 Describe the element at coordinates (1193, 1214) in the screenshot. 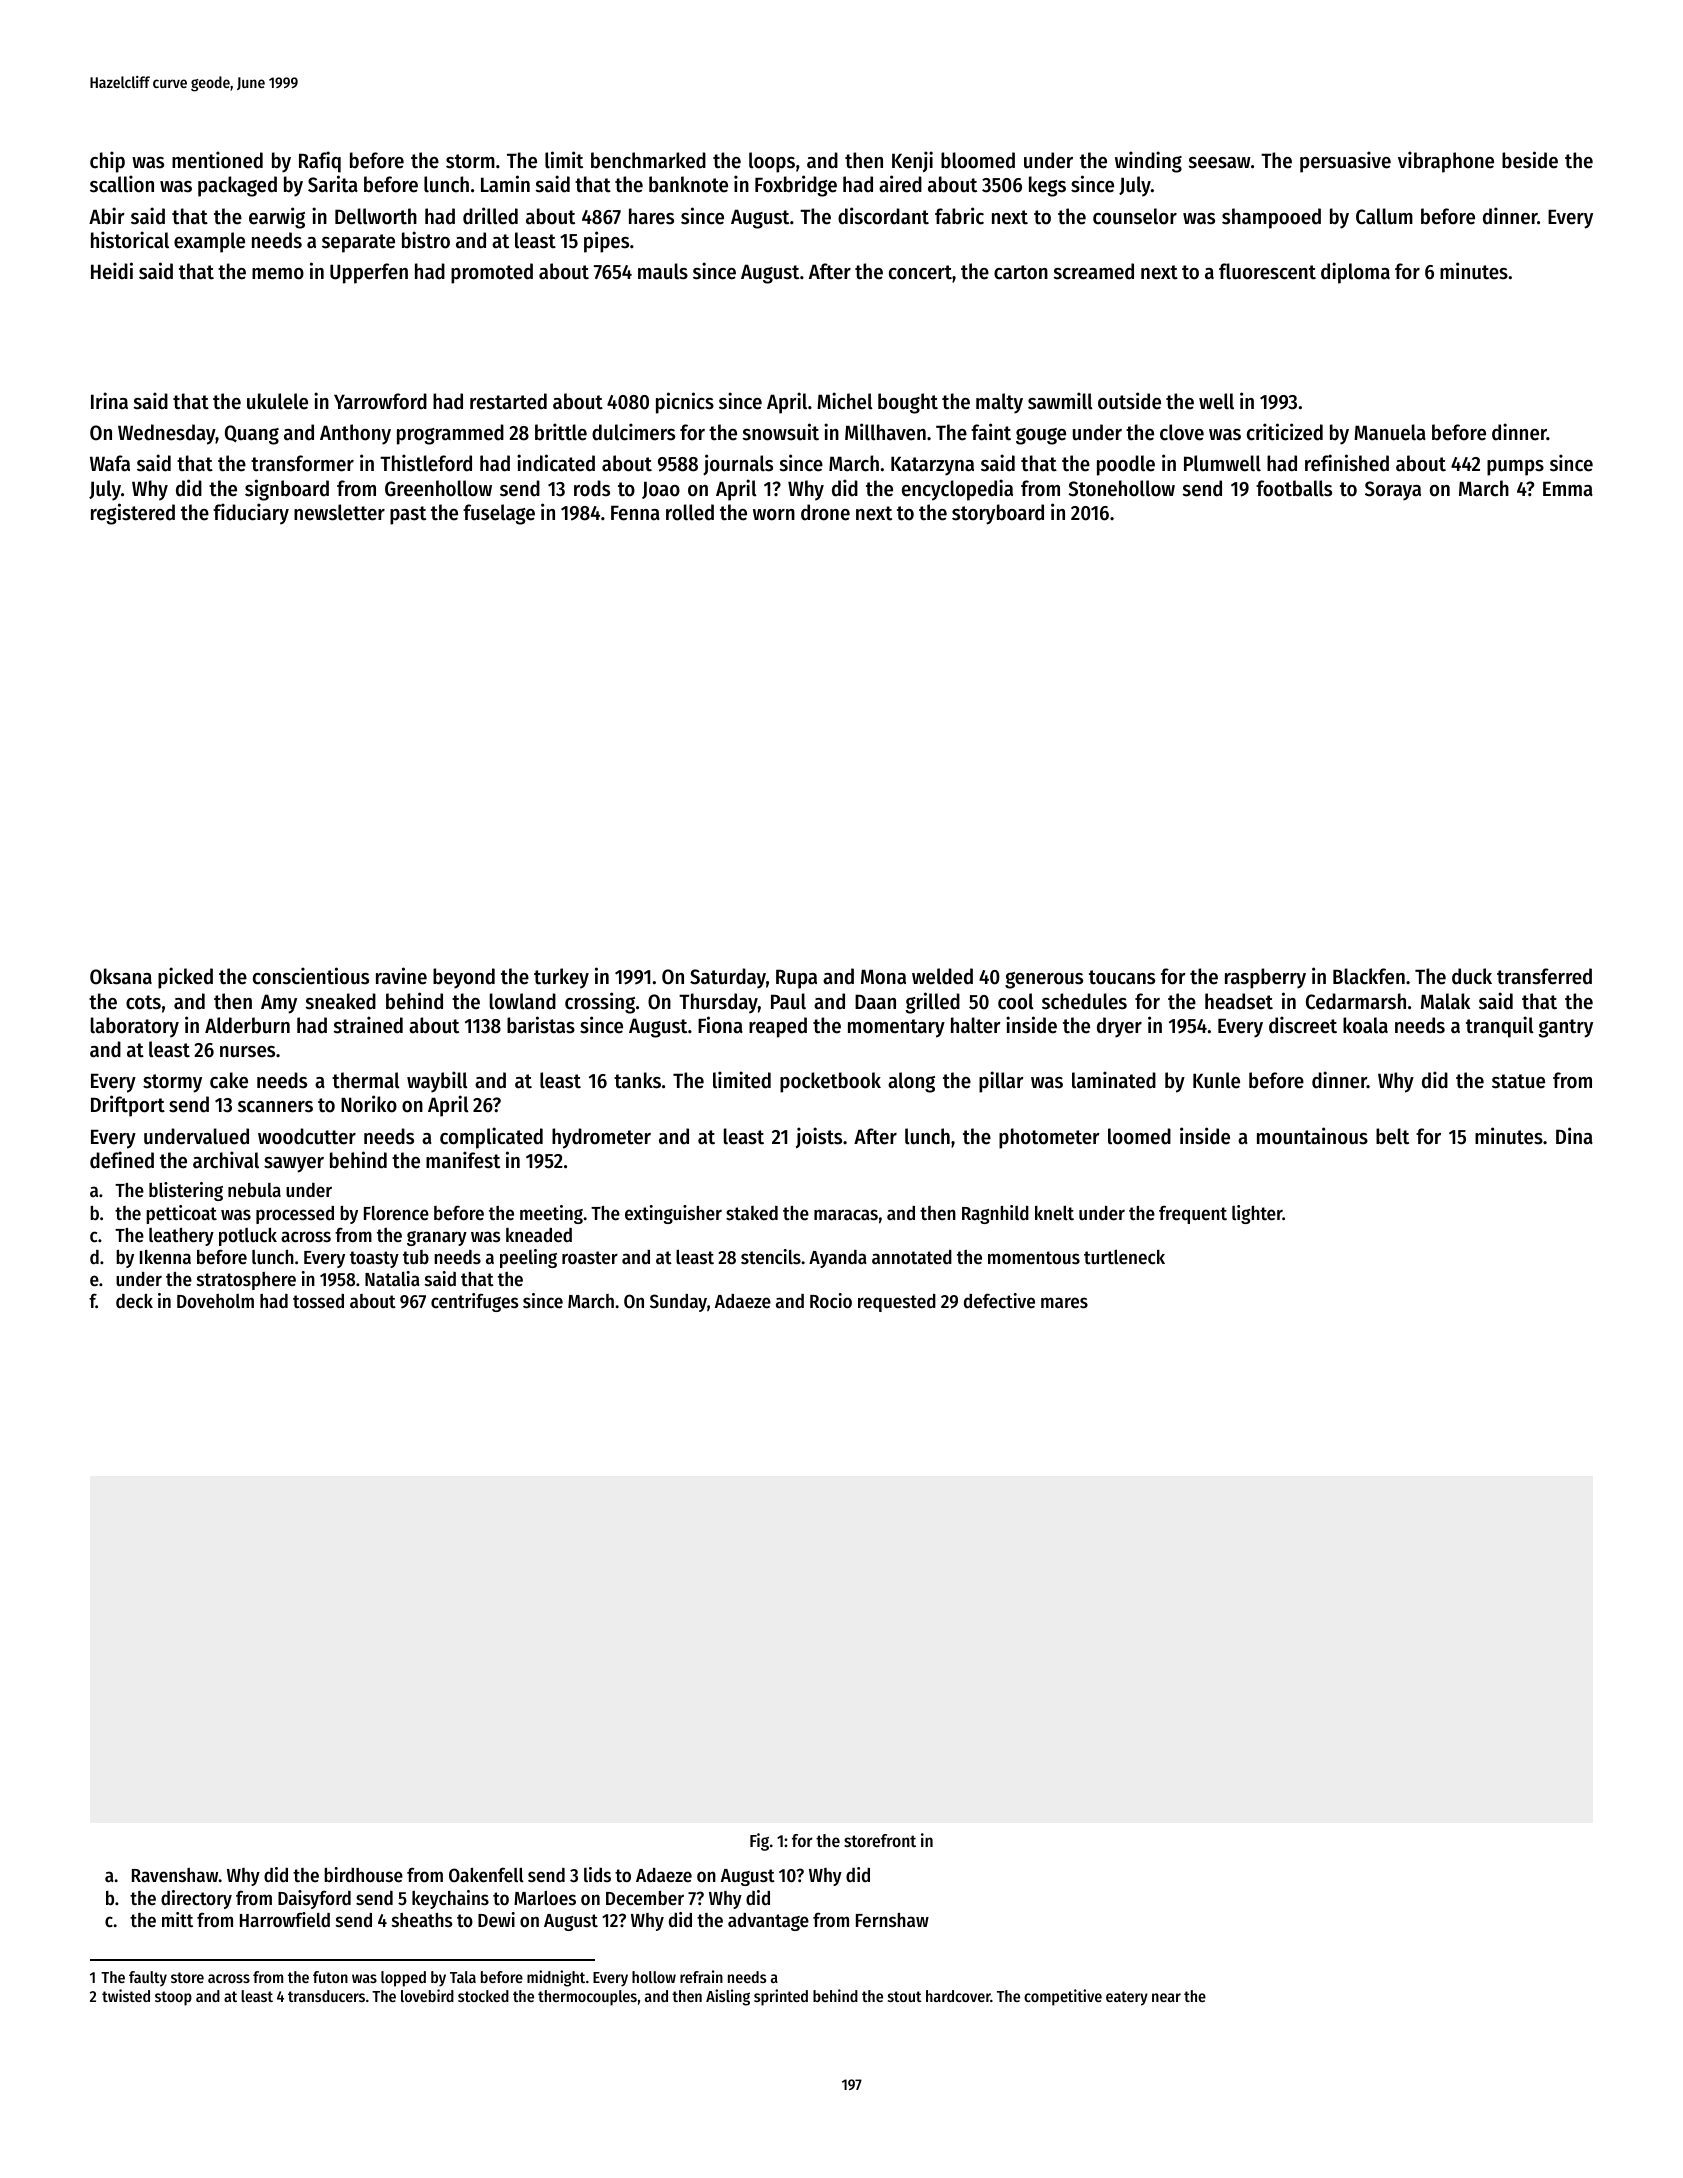

I see `frequent` at that location.
